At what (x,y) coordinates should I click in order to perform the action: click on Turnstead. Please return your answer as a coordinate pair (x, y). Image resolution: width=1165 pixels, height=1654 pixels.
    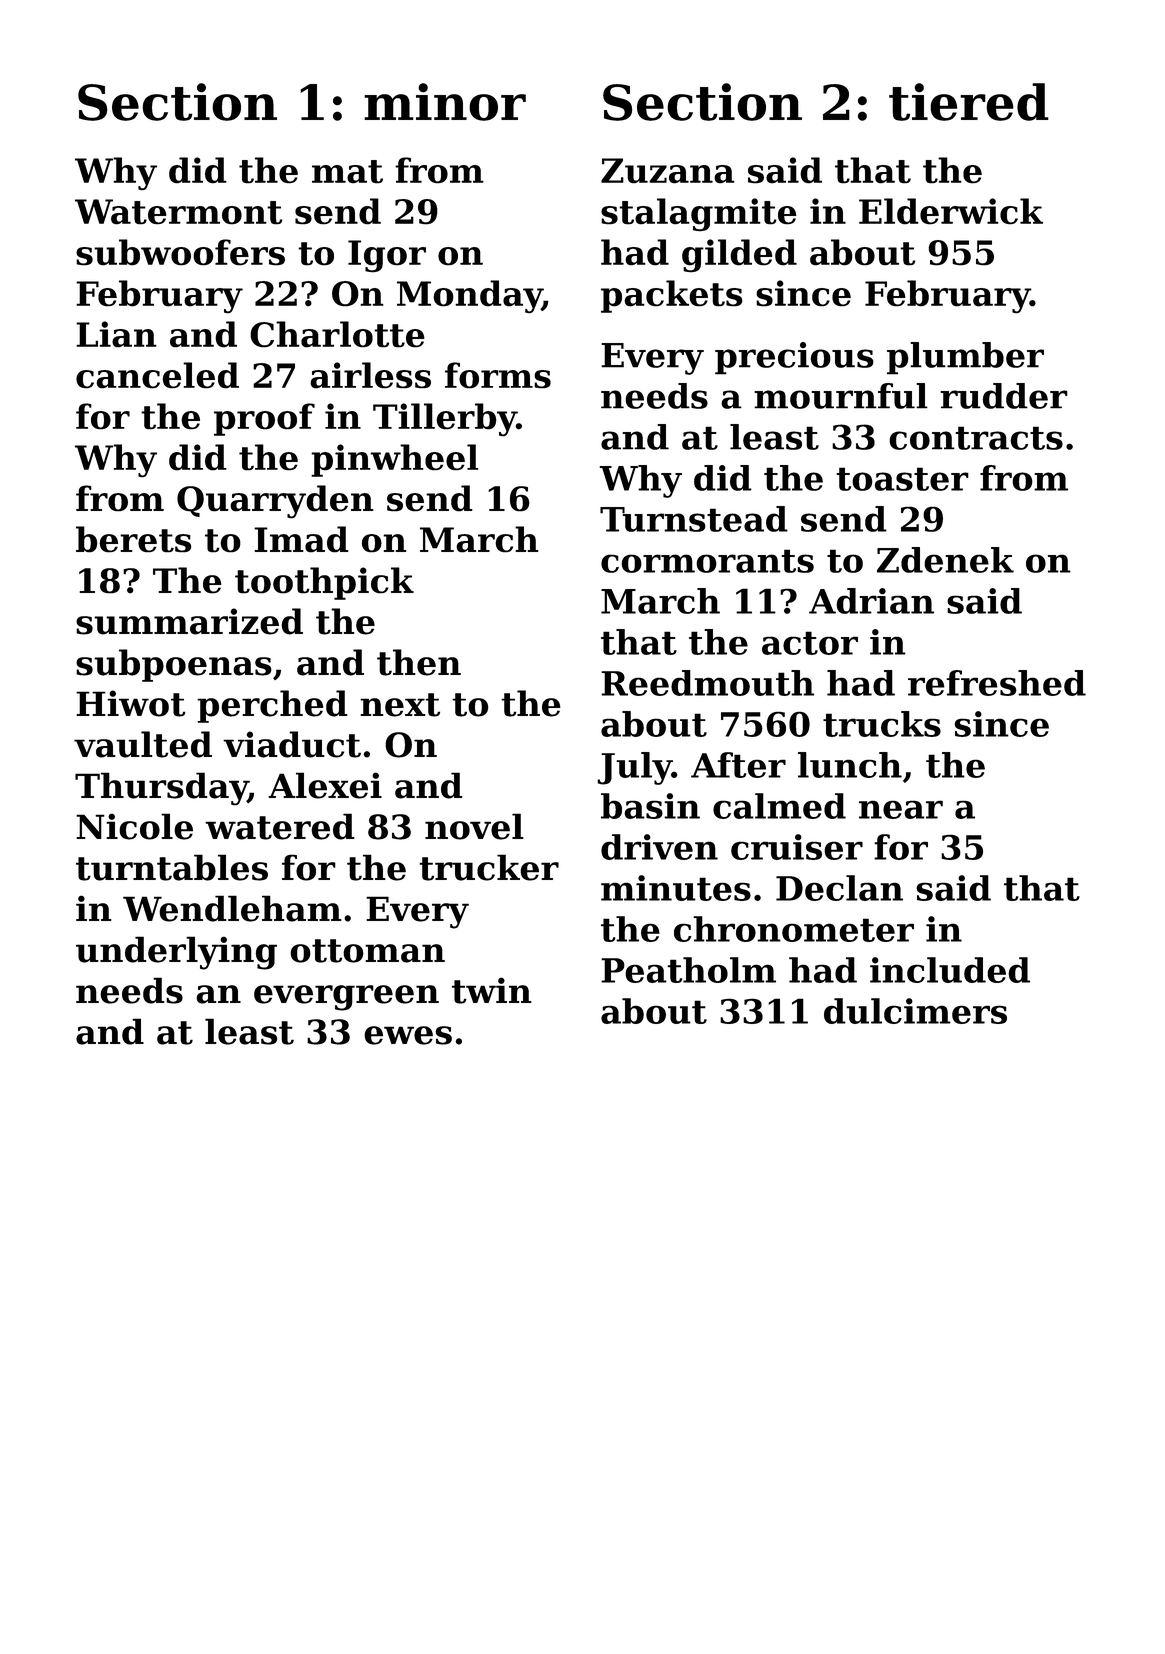
    Looking at the image, I should click on (694, 519).
